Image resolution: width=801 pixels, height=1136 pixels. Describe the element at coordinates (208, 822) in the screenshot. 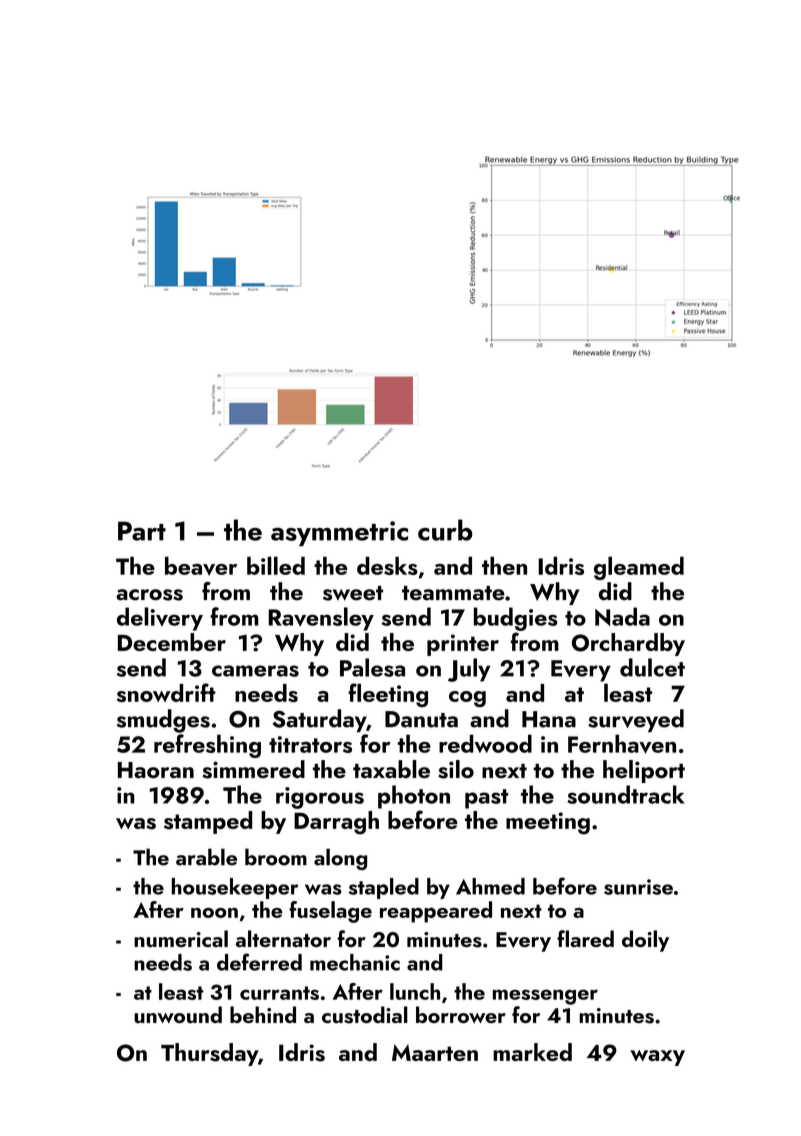

I see `stamped` at that location.
